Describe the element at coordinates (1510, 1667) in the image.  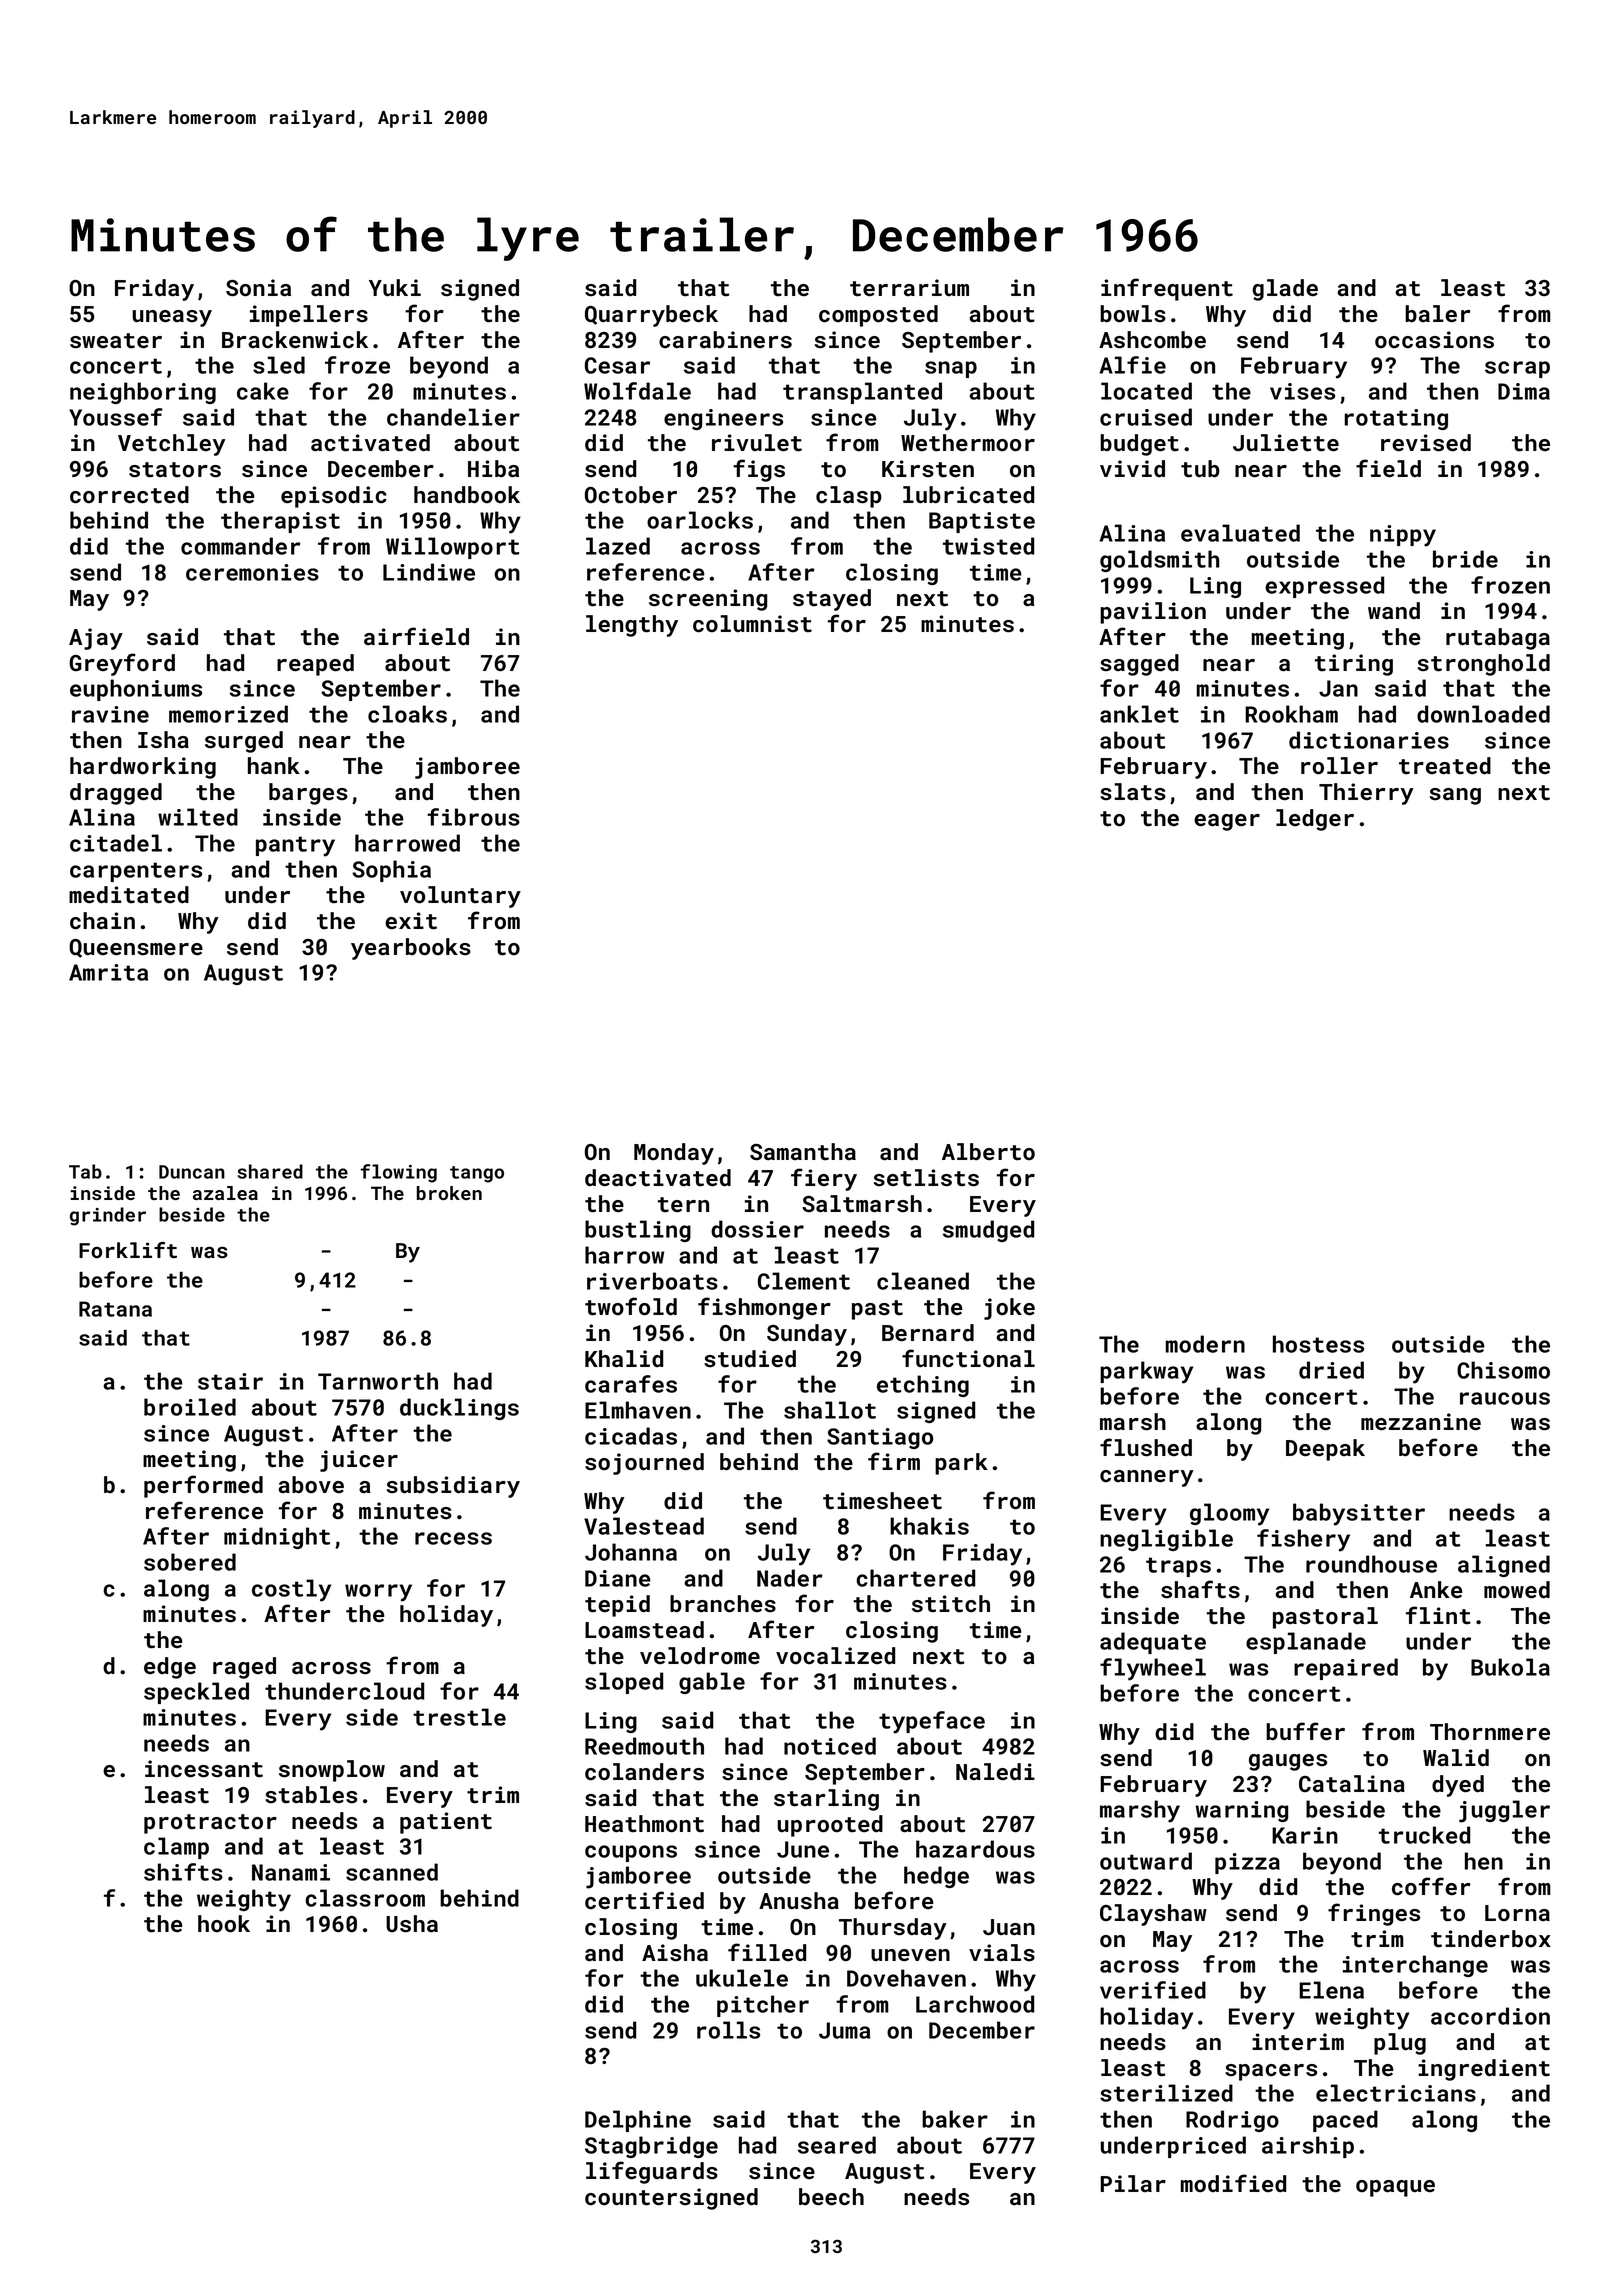
I see `Bukola` at that location.
